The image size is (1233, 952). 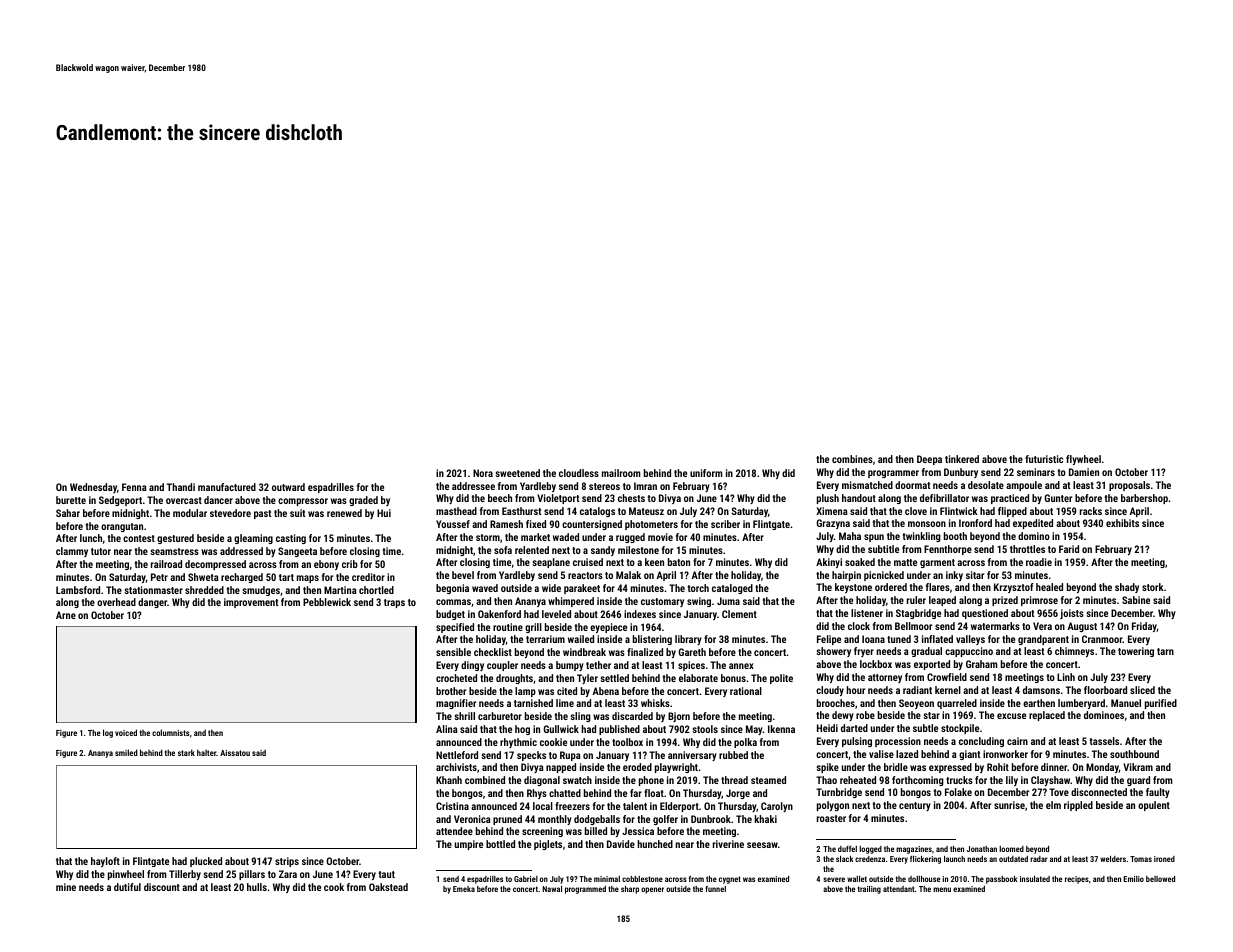 What do you see at coordinates (1017, 741) in the screenshot?
I see `cairn` at bounding box center [1017, 741].
